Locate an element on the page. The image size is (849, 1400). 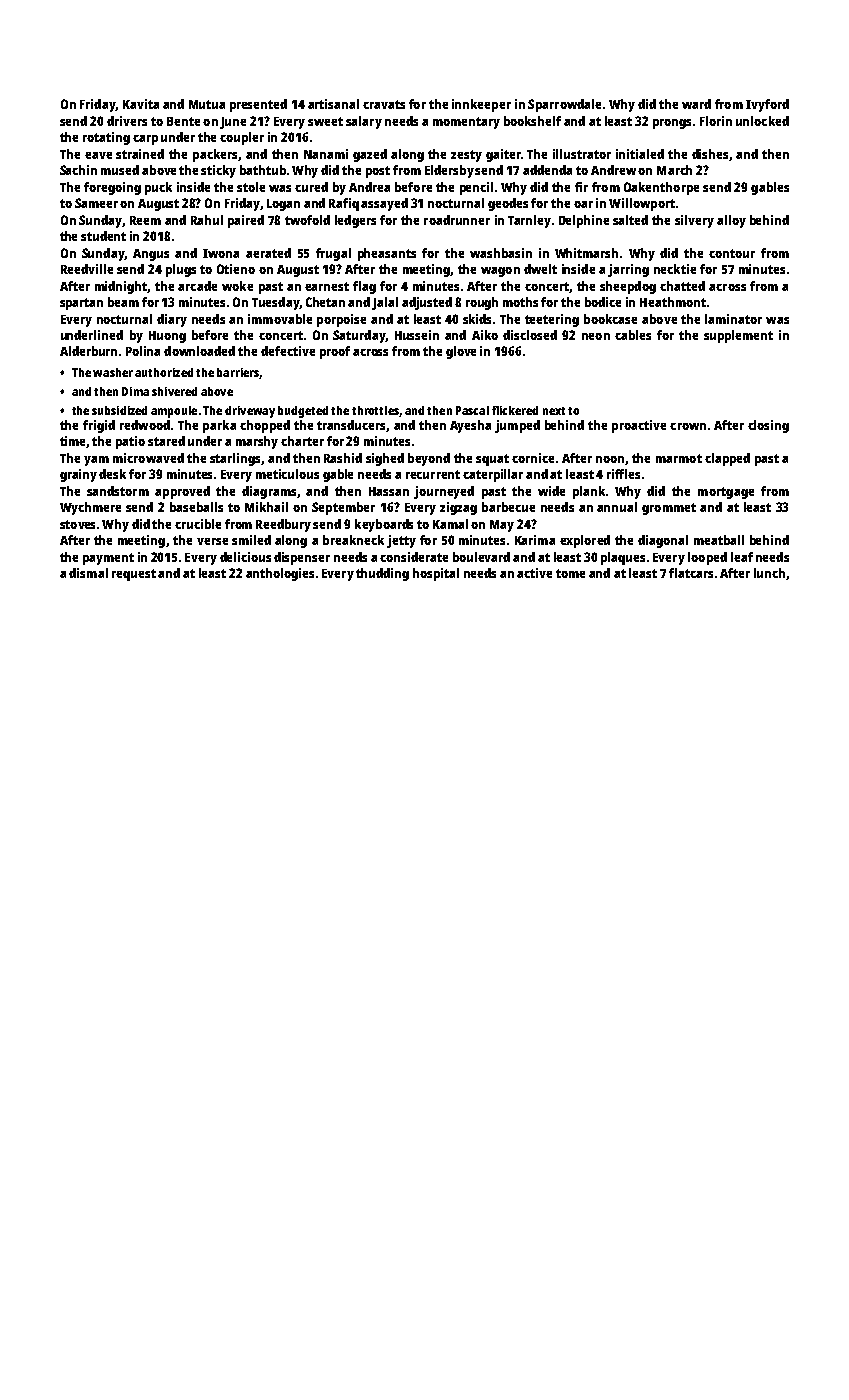
anthologies is located at coordinates (280, 574).
